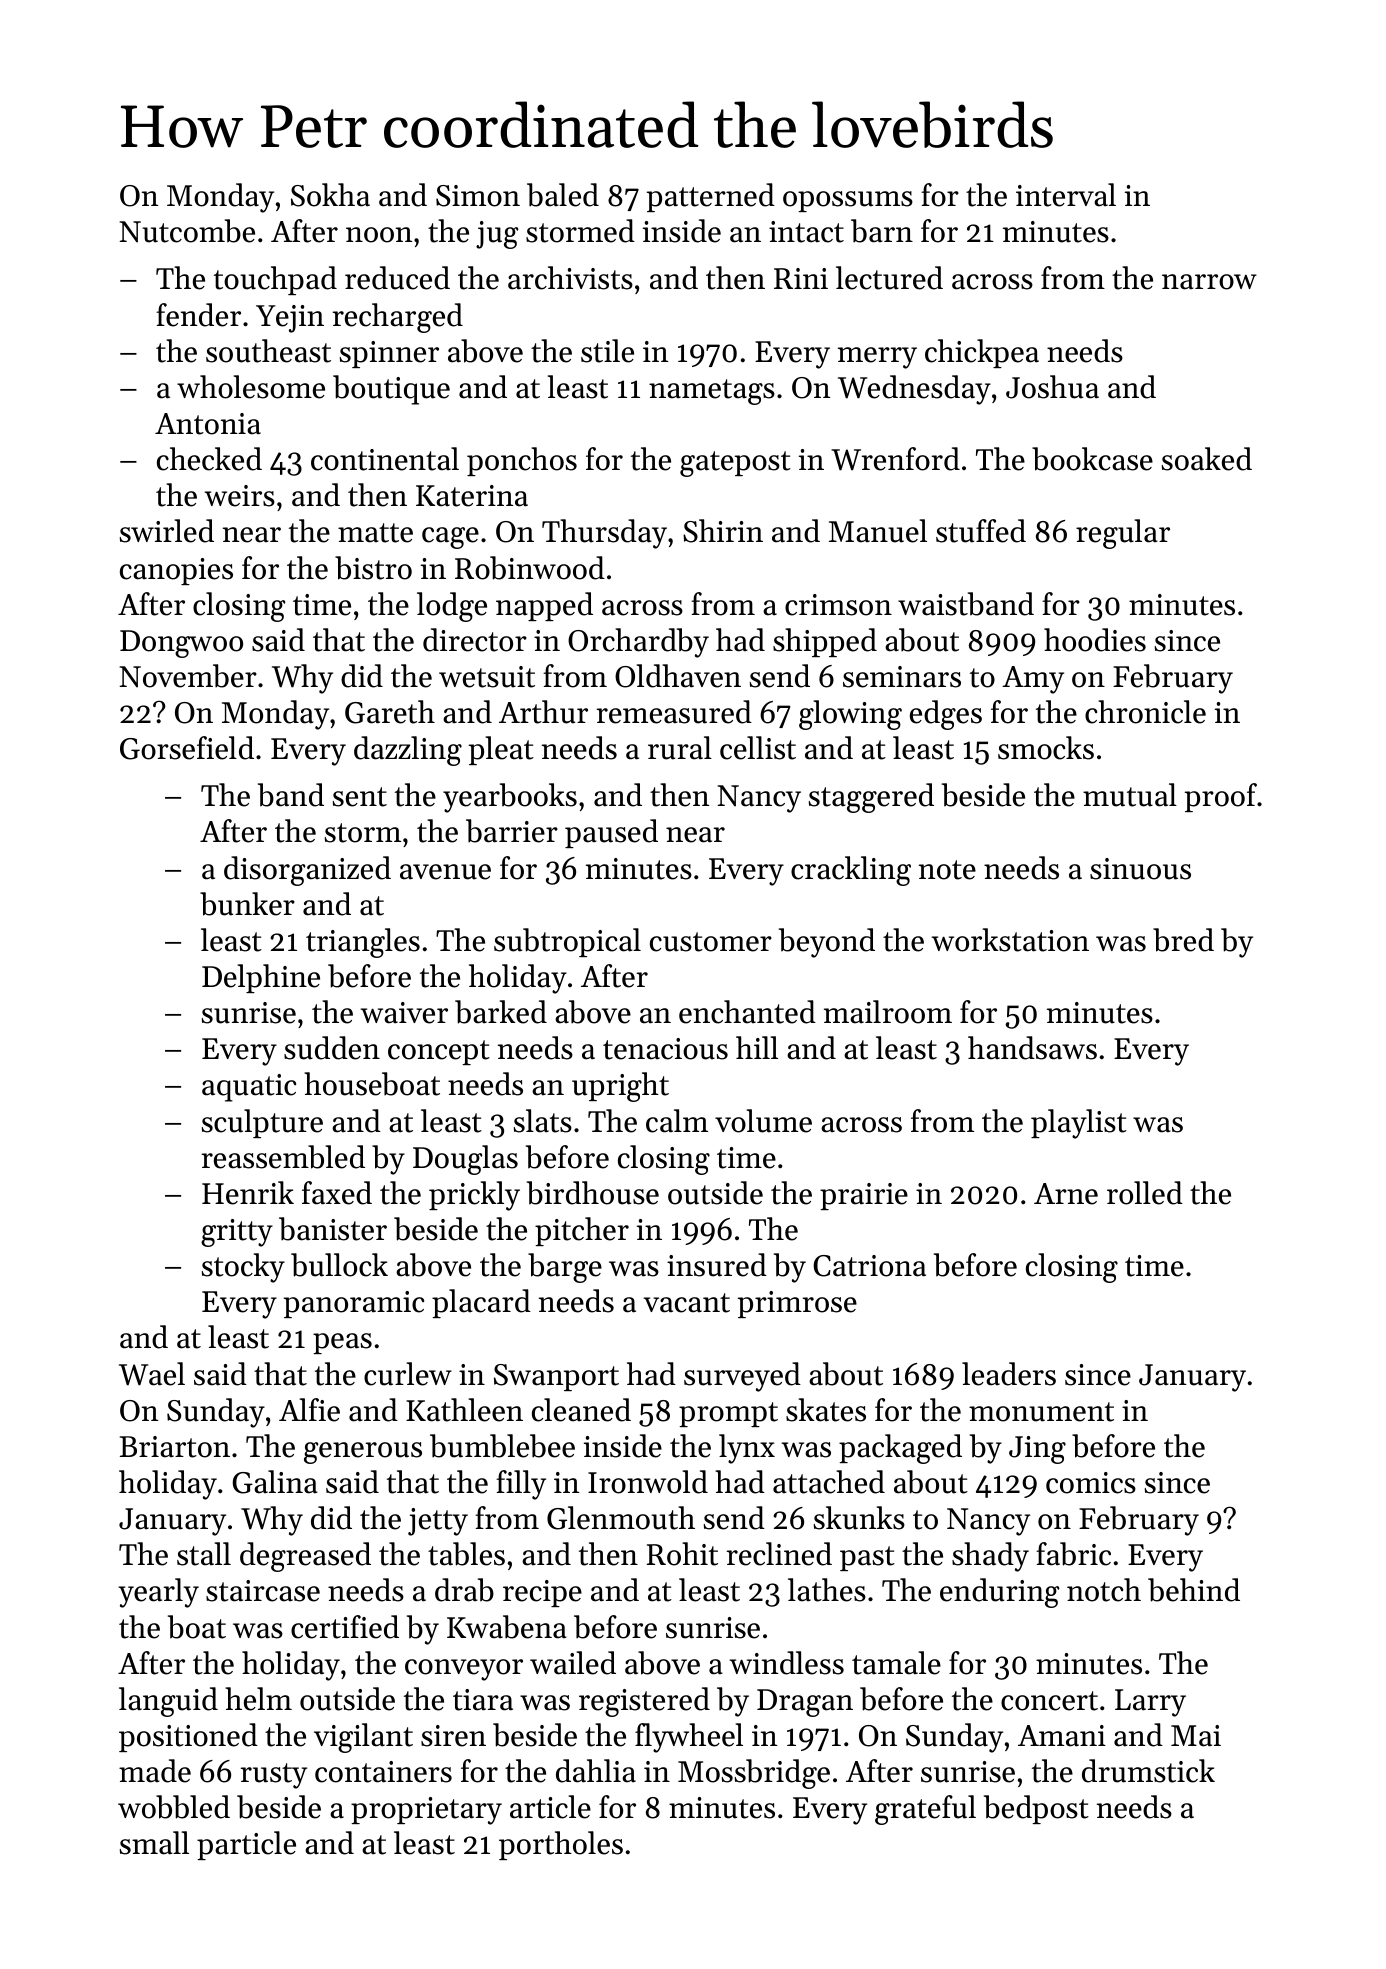  What do you see at coordinates (1091, 1483) in the image?
I see `comics` at bounding box center [1091, 1483].
